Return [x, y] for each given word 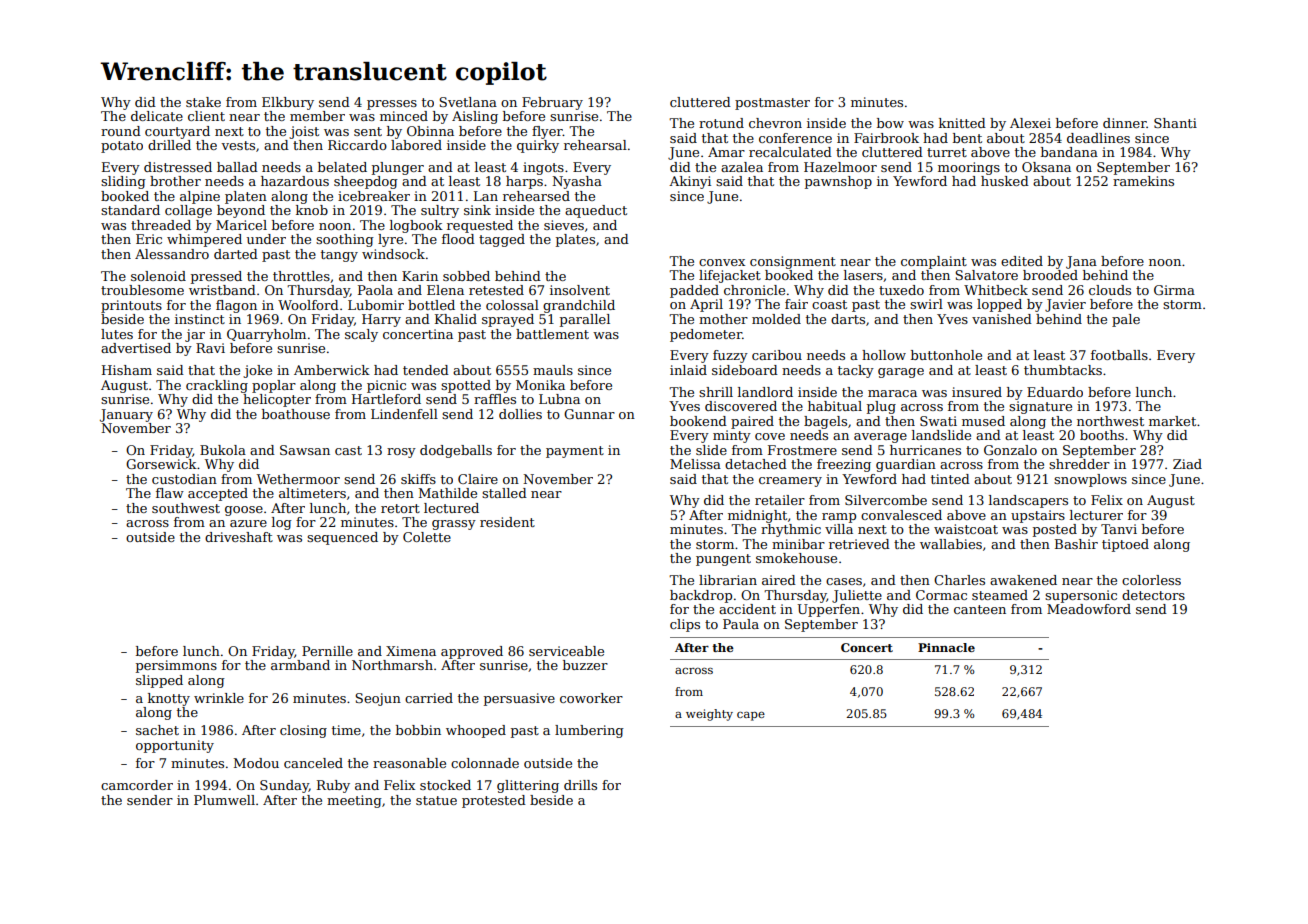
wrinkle [219, 698]
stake [203, 102]
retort [400, 508]
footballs [1119, 355]
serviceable [566, 651]
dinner [1125, 123]
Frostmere [802, 450]
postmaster [772, 104]
